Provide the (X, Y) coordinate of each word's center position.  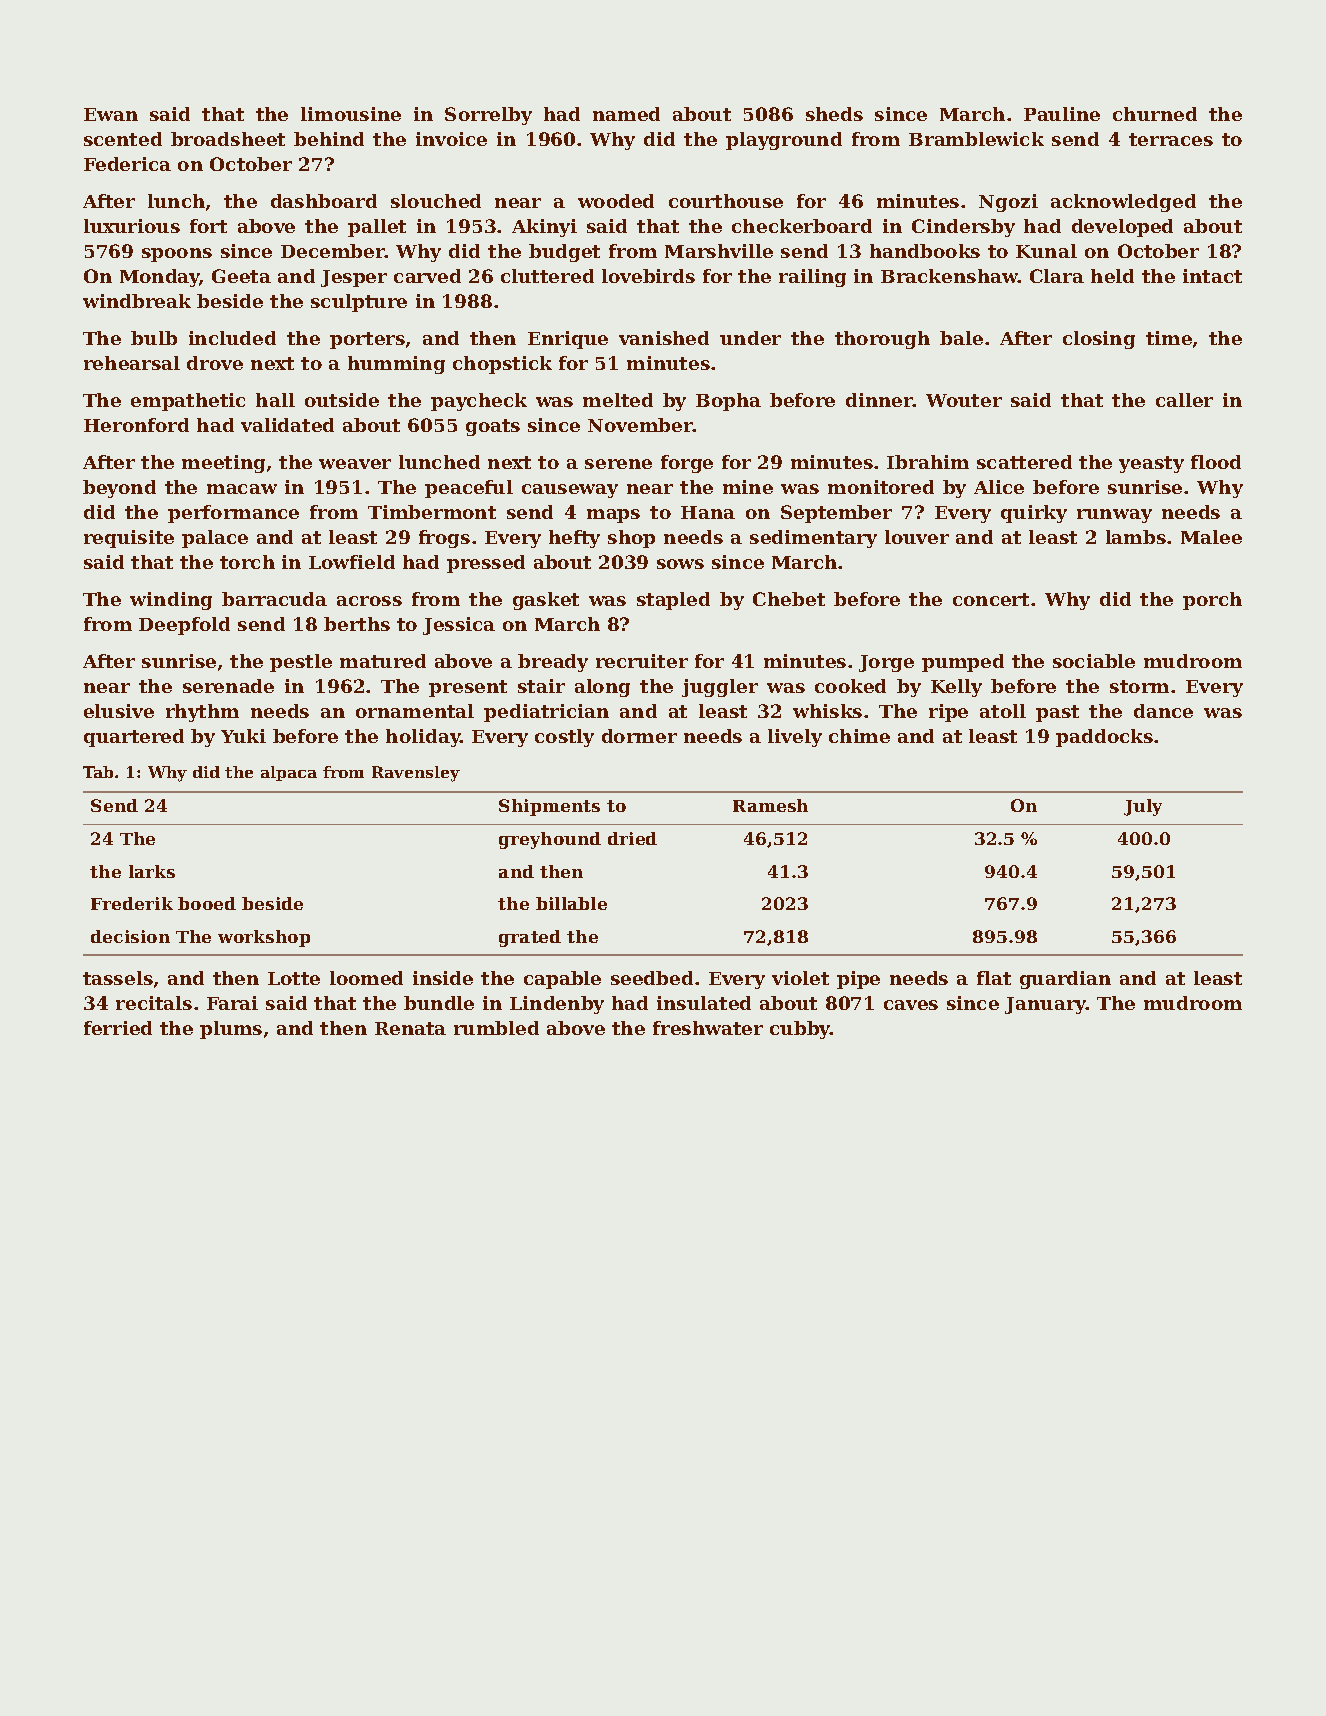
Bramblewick (976, 139)
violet (800, 978)
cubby (800, 1030)
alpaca (289, 773)
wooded (616, 201)
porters (367, 340)
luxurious (132, 226)
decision (130, 936)
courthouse (726, 201)
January (1045, 1005)
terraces (1171, 139)
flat (994, 978)
